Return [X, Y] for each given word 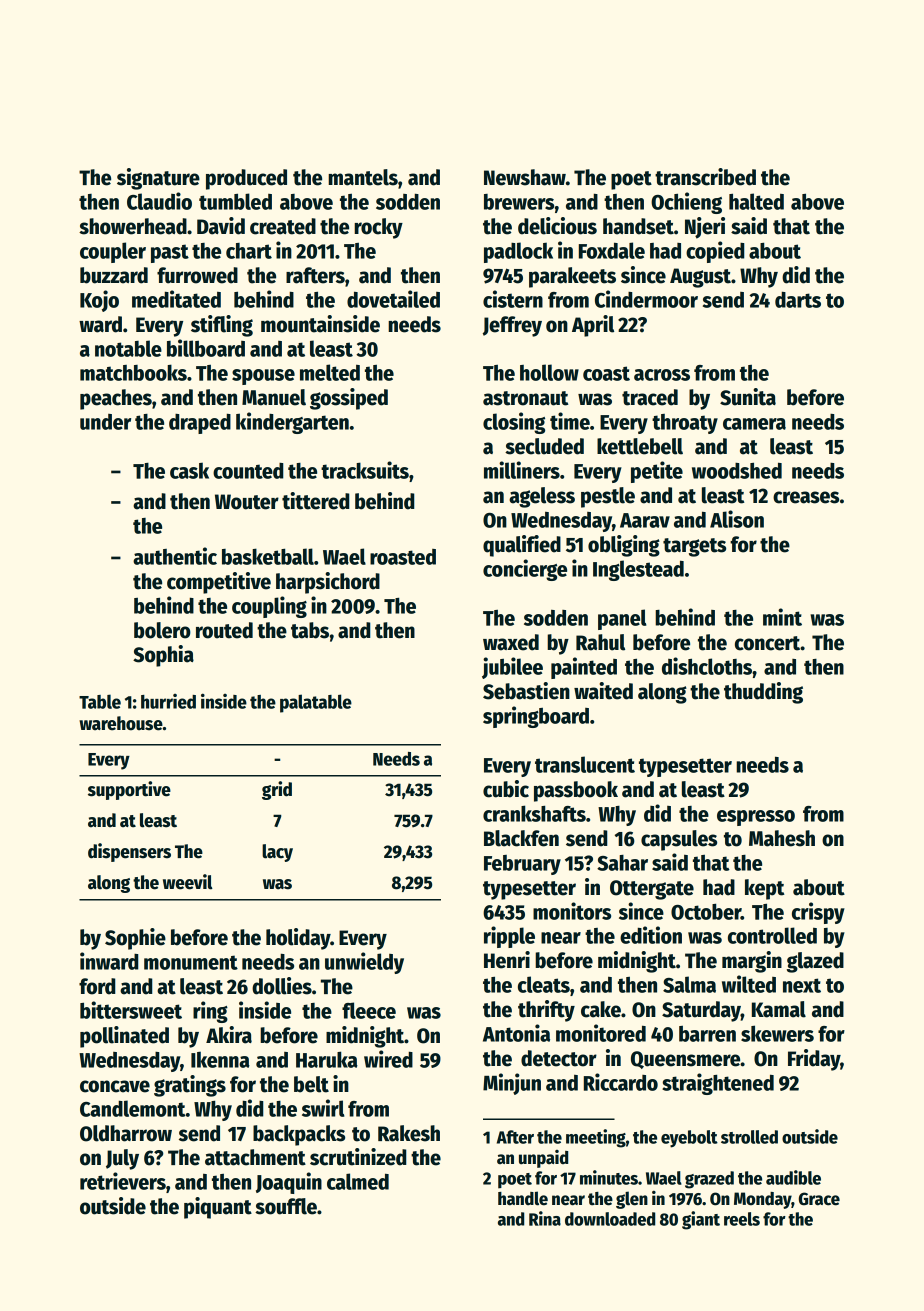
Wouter [247, 502]
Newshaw [525, 177]
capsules [679, 840]
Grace [819, 1199]
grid [277, 790]
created [283, 226]
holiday [298, 939]
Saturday [701, 1011]
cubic [506, 789]
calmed [358, 1181]
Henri [507, 960]
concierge [525, 570]
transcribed [705, 177]
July [122, 1159]
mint [782, 617]
